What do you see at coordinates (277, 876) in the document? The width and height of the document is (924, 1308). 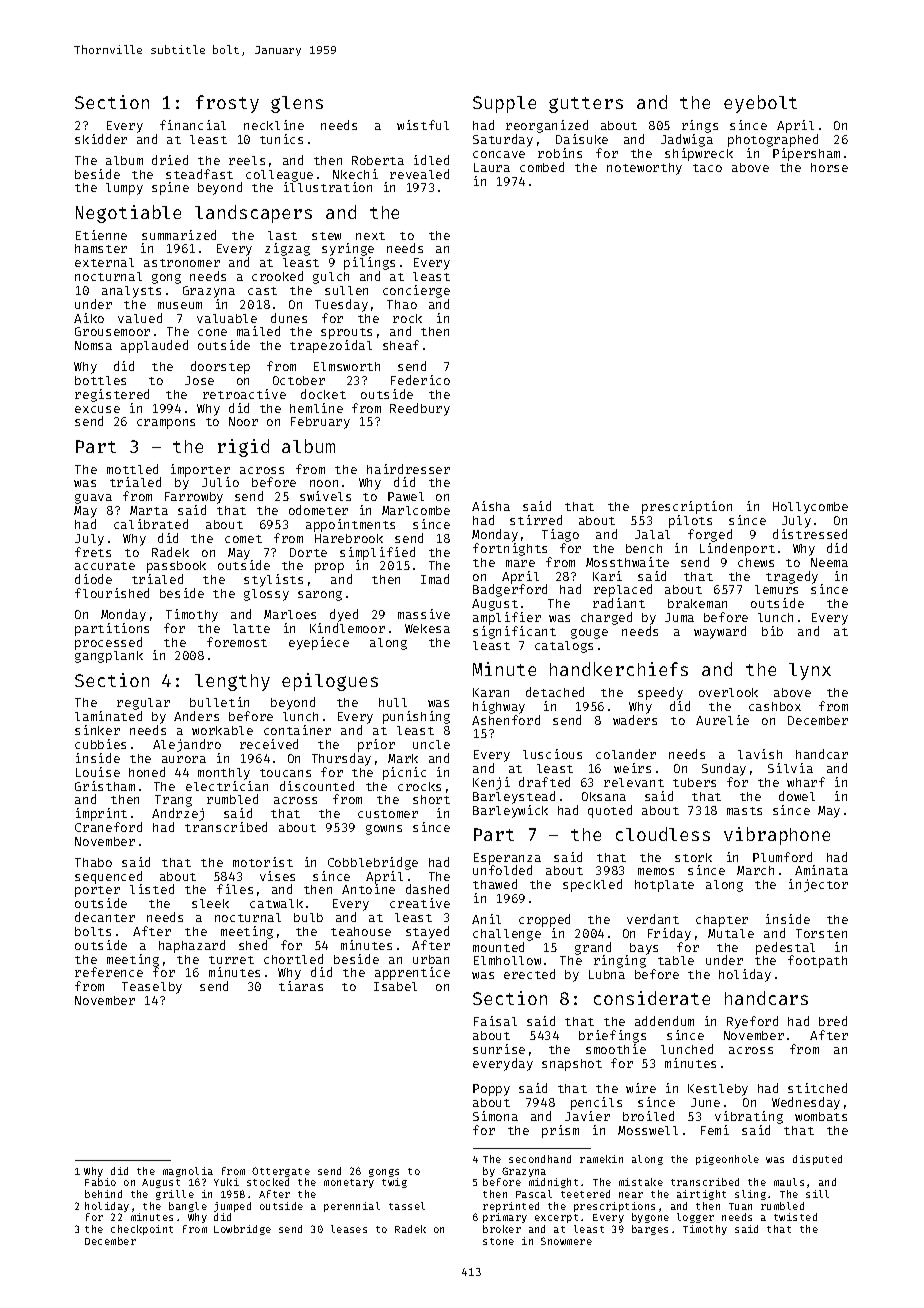 I see `vises` at bounding box center [277, 876].
